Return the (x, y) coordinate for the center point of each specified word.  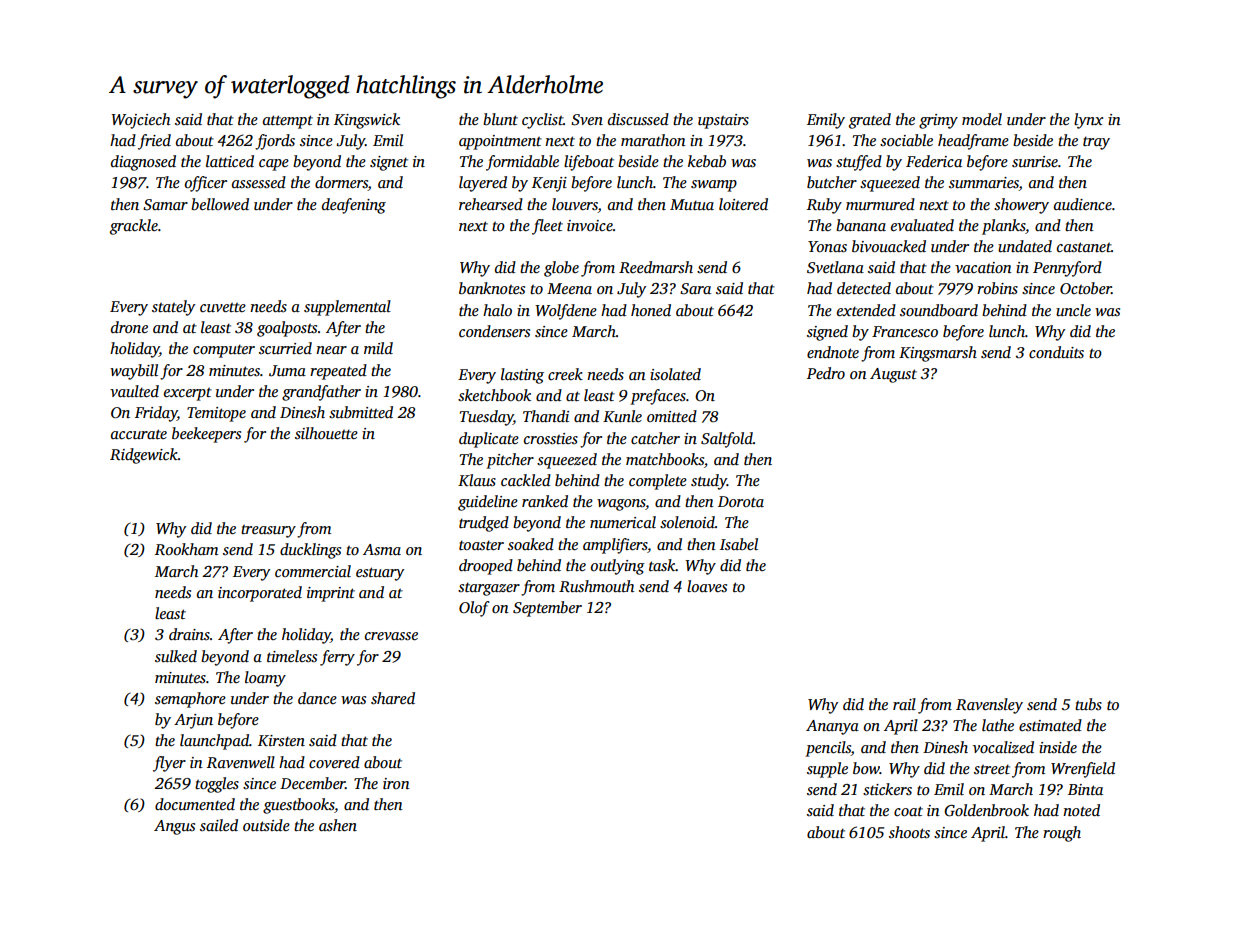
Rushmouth (596, 586)
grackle (134, 227)
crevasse (391, 636)
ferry (337, 658)
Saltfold (727, 440)
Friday (156, 414)
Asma (382, 550)
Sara (695, 289)
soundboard (939, 310)
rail (904, 704)
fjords (275, 142)
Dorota (741, 501)
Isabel (739, 544)
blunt (500, 119)
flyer (169, 764)
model (982, 119)
